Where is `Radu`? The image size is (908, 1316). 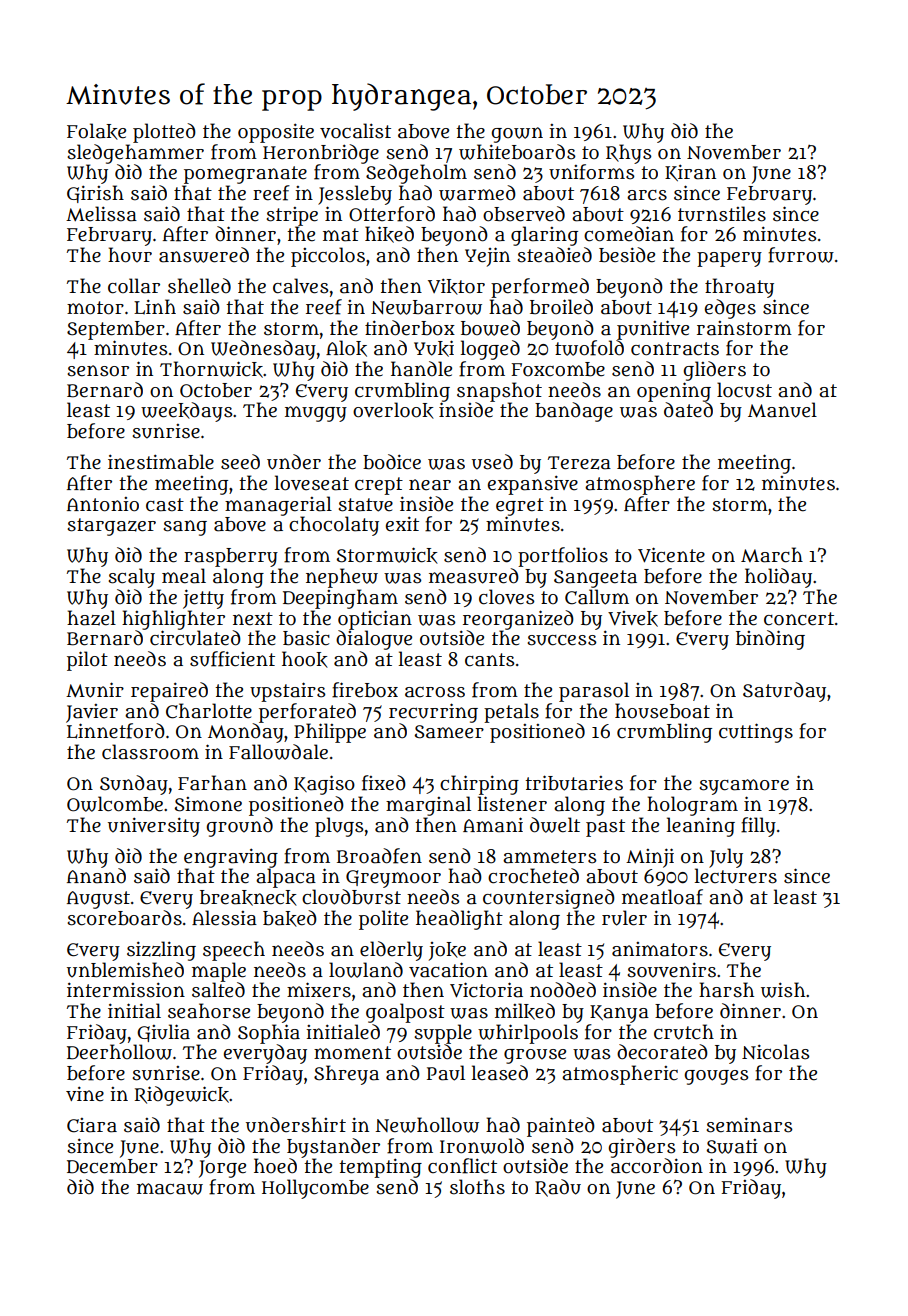 Radu is located at coordinates (558, 1188).
